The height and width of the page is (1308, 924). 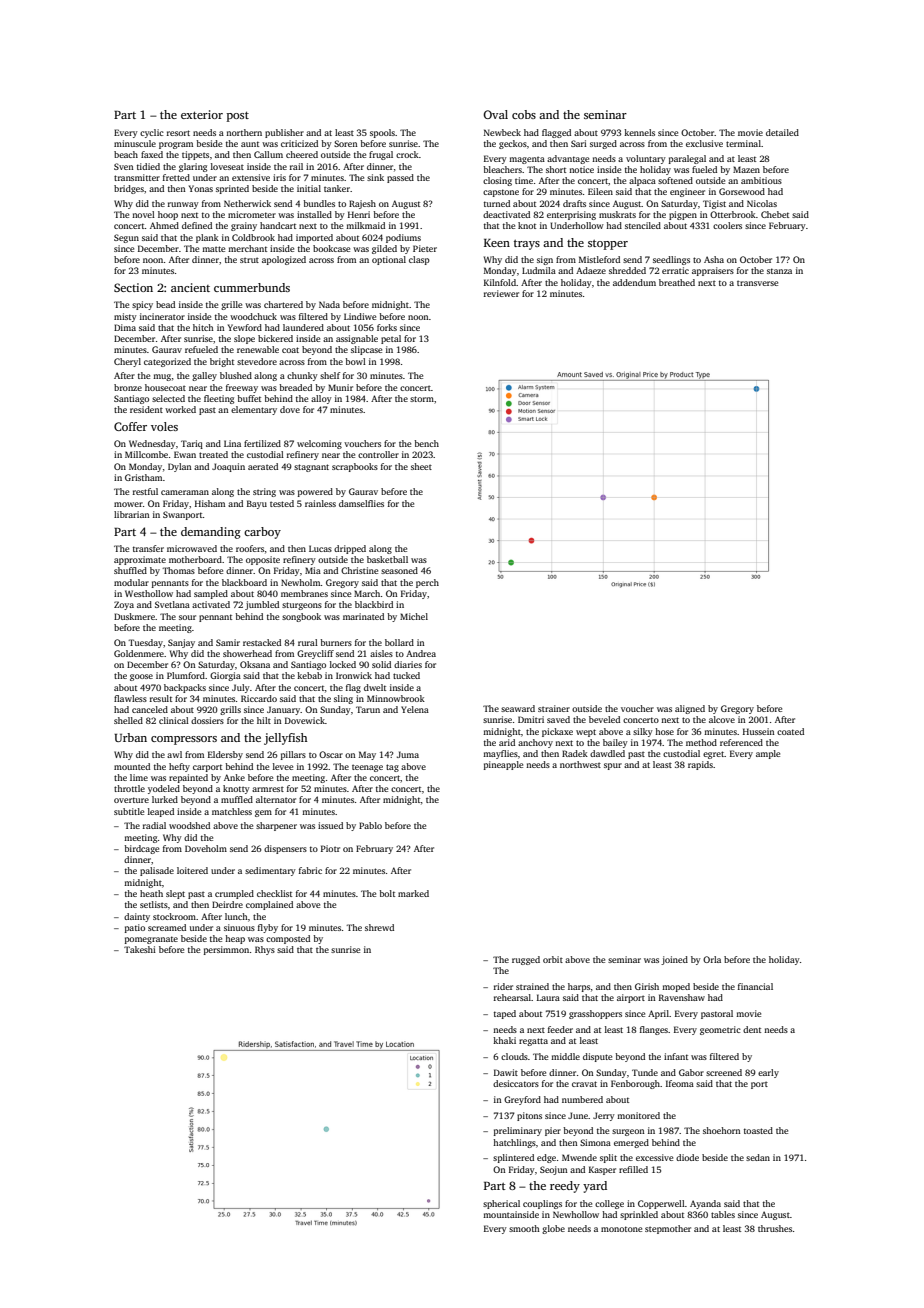 I want to click on stepmother, so click(x=668, y=1229).
